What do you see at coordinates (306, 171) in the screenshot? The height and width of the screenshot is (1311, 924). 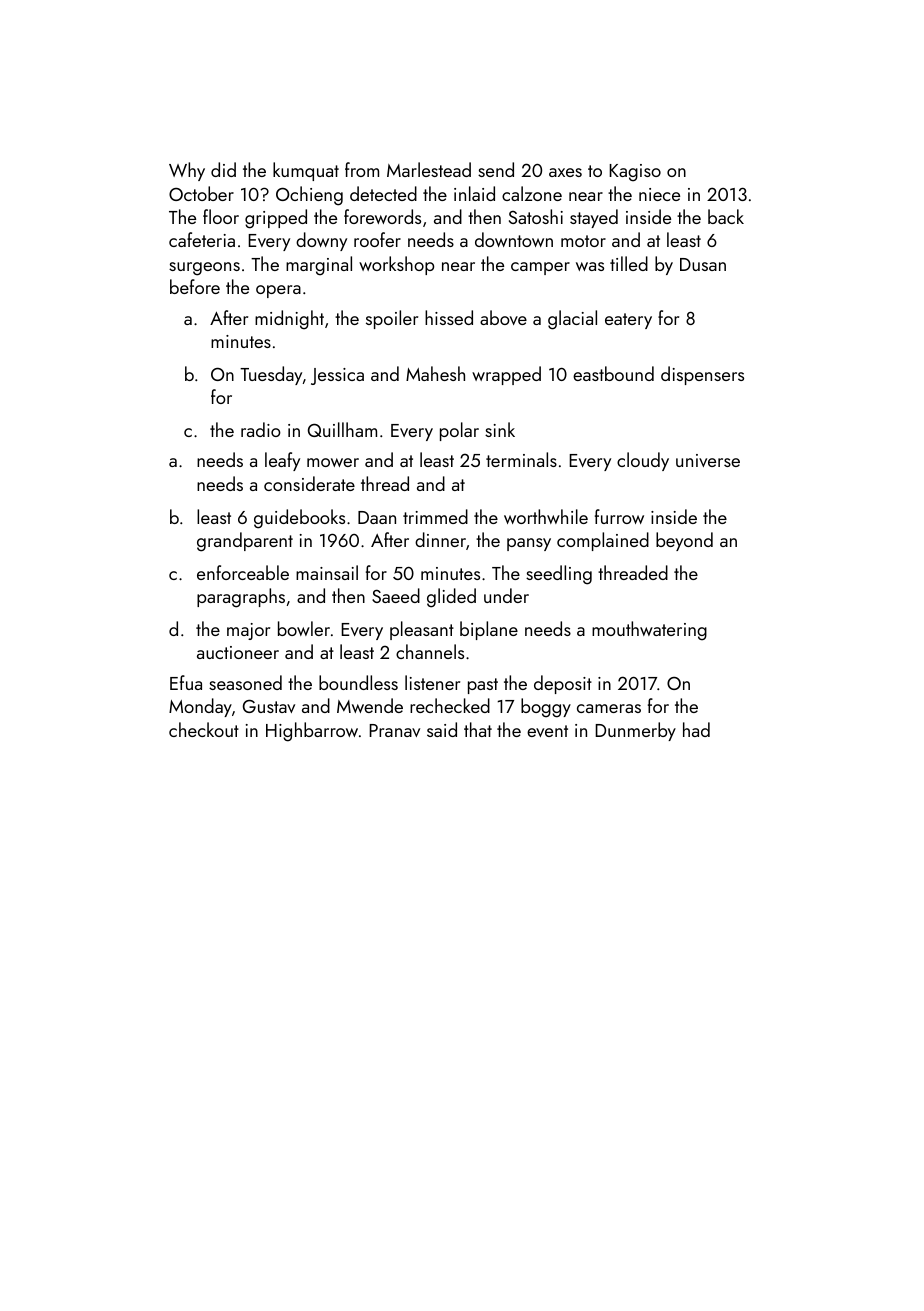 I see `kumquat` at bounding box center [306, 171].
